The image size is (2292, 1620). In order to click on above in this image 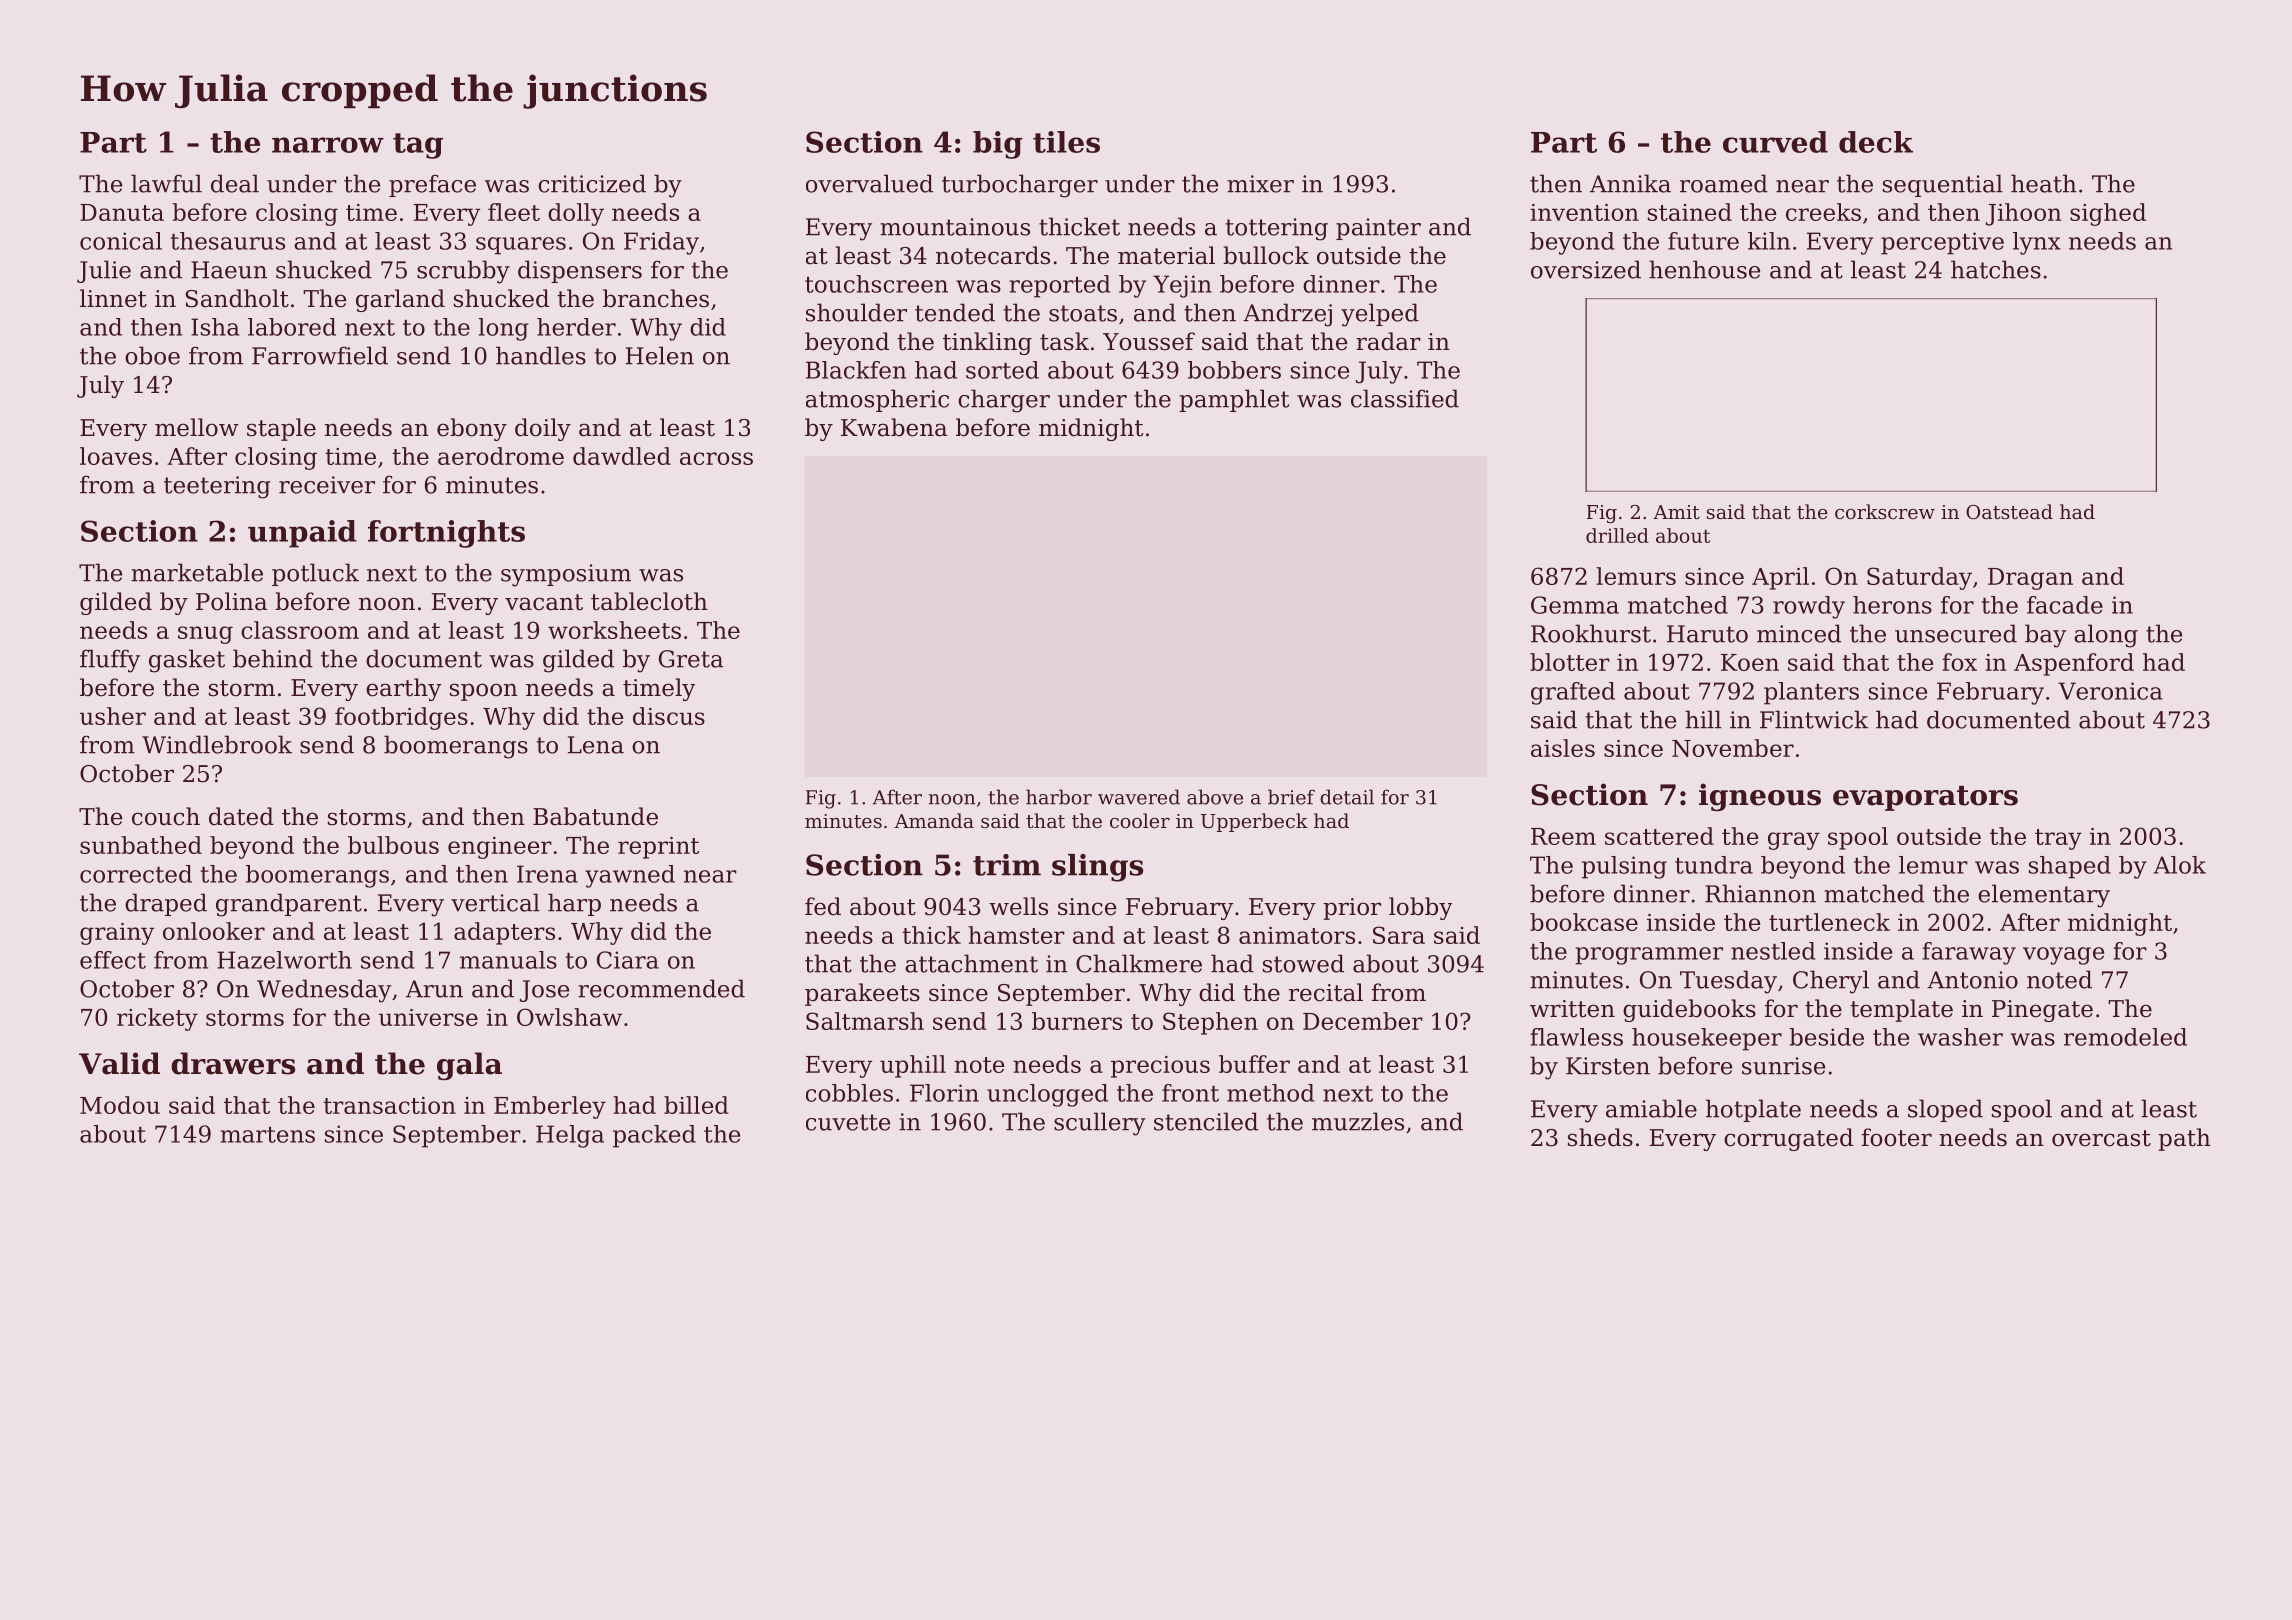, I will do `click(1215, 797)`.
